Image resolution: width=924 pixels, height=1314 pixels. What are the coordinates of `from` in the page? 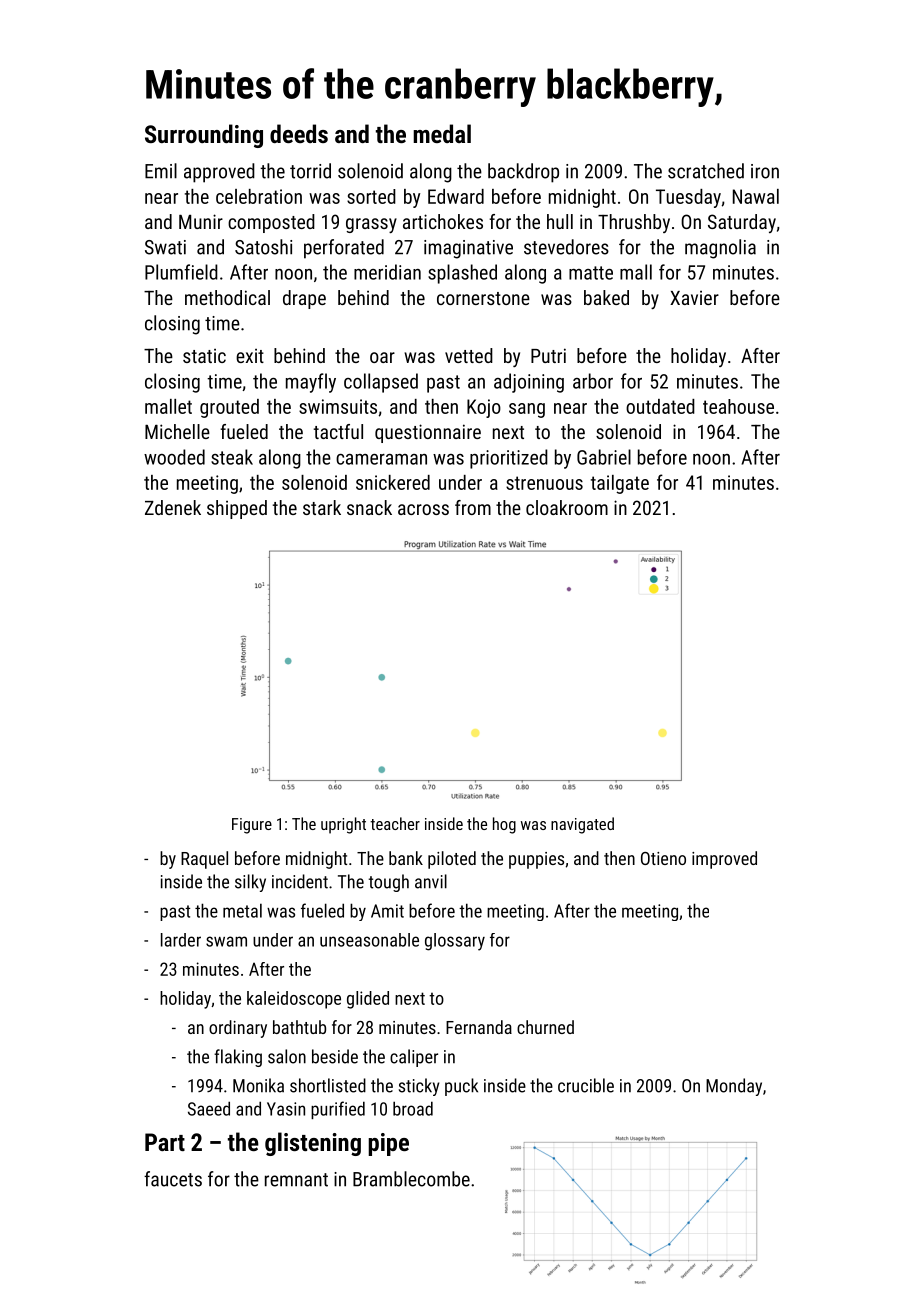 It's located at (473, 507).
